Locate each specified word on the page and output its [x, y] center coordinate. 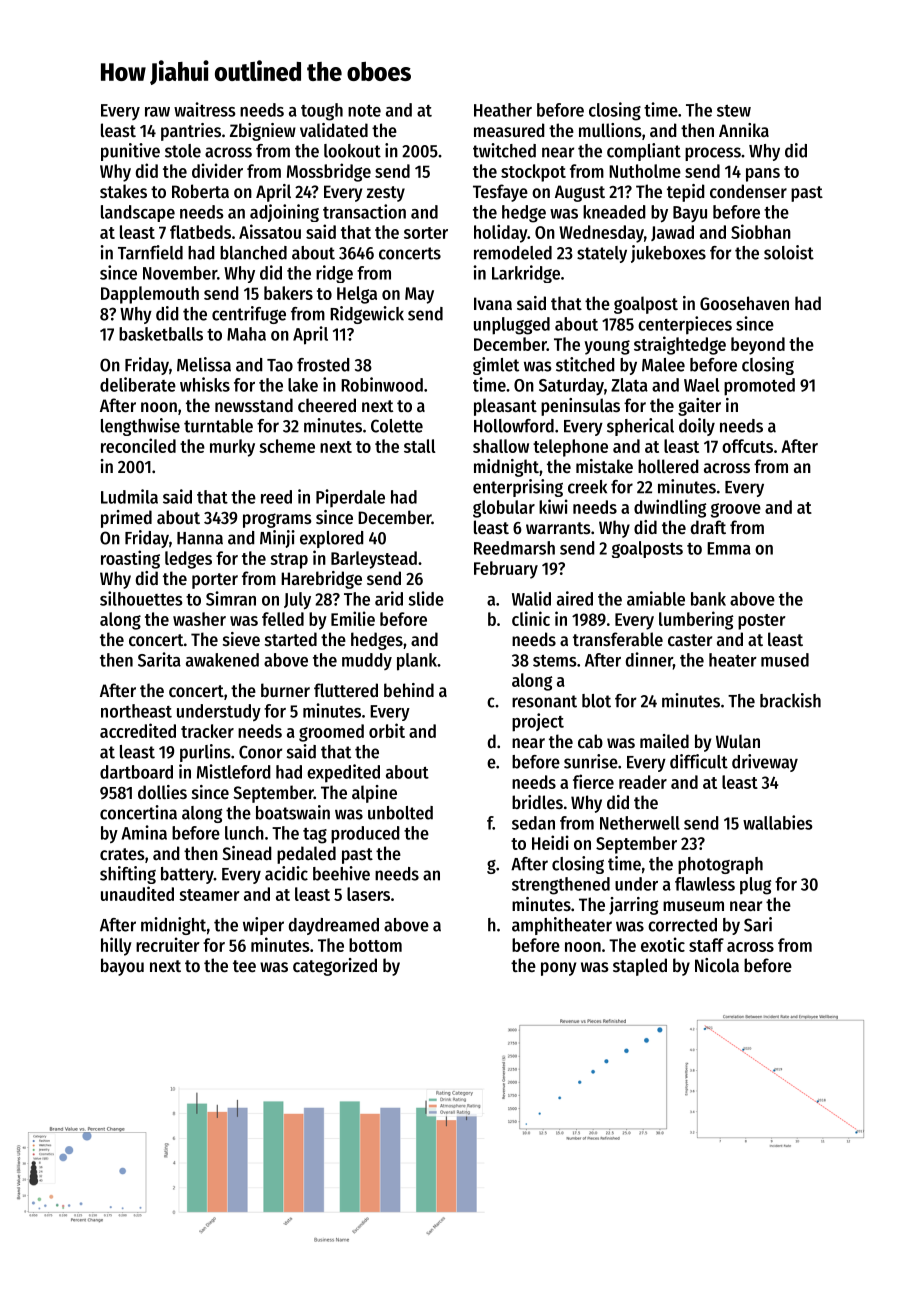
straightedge [680, 345]
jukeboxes [668, 254]
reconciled [138, 445]
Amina [144, 832]
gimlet [496, 366]
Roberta [200, 191]
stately [602, 254]
